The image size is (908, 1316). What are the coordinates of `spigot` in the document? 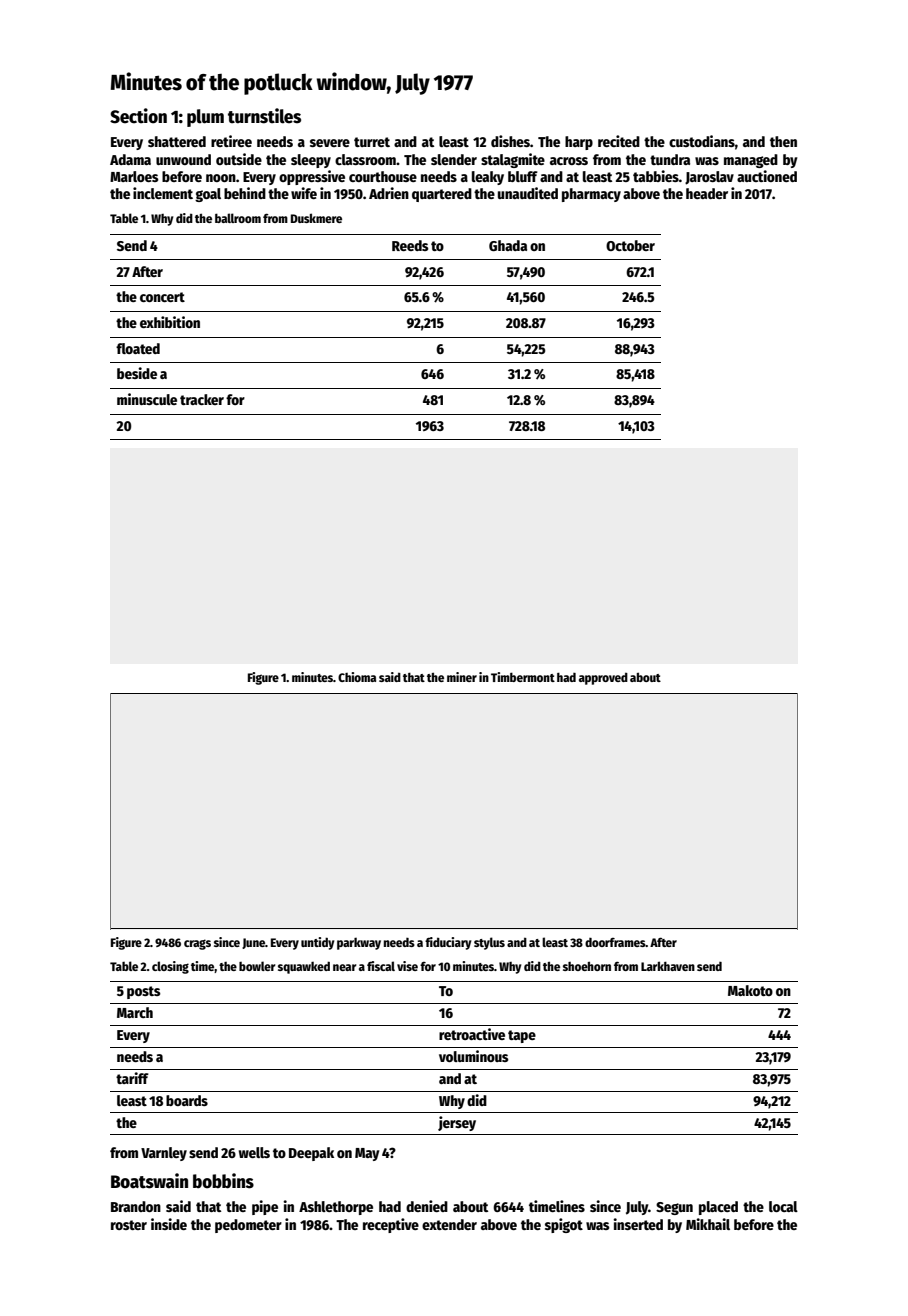 It's located at (564, 1225).
